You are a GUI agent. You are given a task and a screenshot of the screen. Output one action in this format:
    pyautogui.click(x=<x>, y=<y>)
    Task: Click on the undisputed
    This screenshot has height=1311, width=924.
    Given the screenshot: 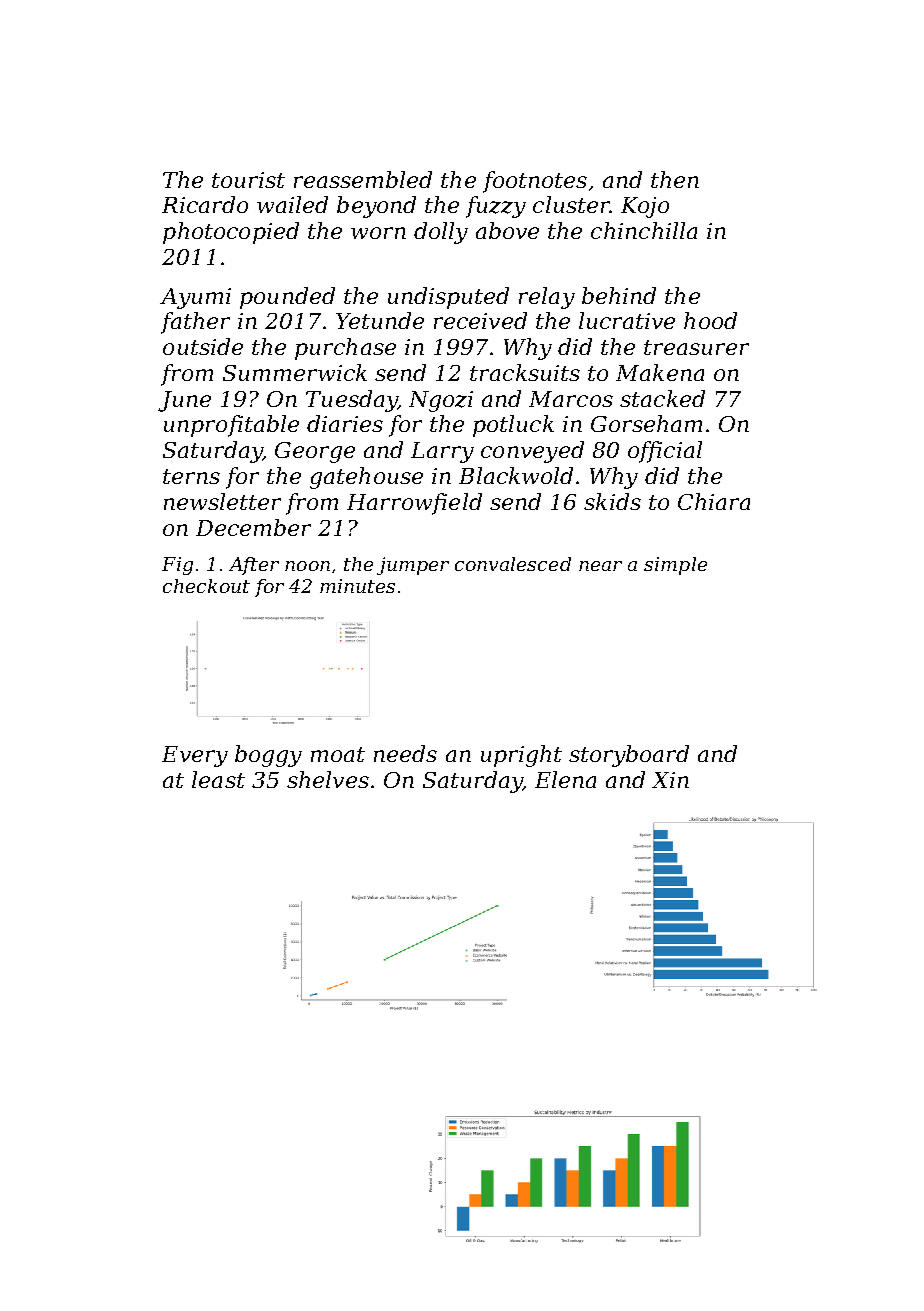 What is the action you would take?
    pyautogui.click(x=448, y=298)
